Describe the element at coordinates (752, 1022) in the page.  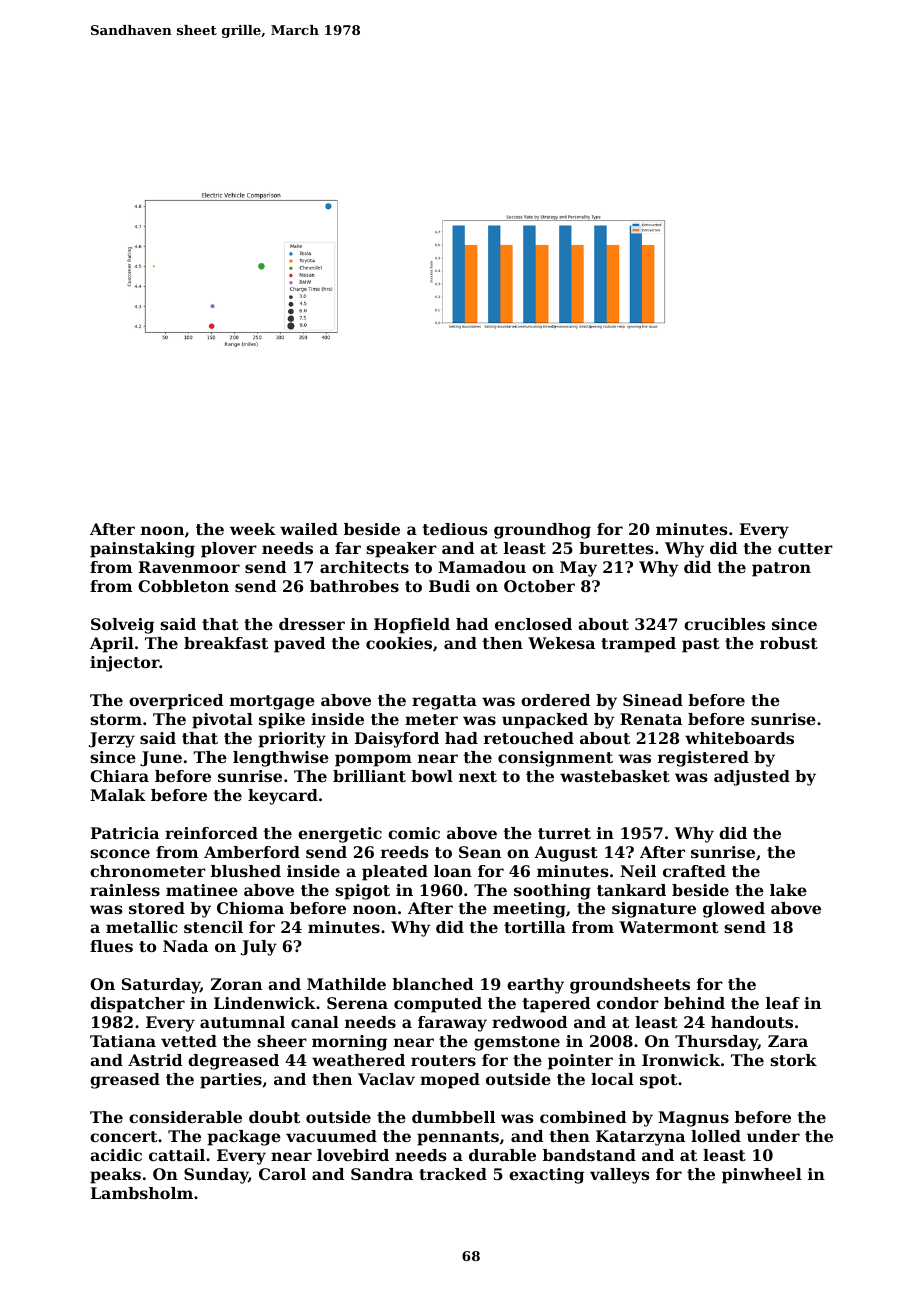
I see `handouts` at that location.
